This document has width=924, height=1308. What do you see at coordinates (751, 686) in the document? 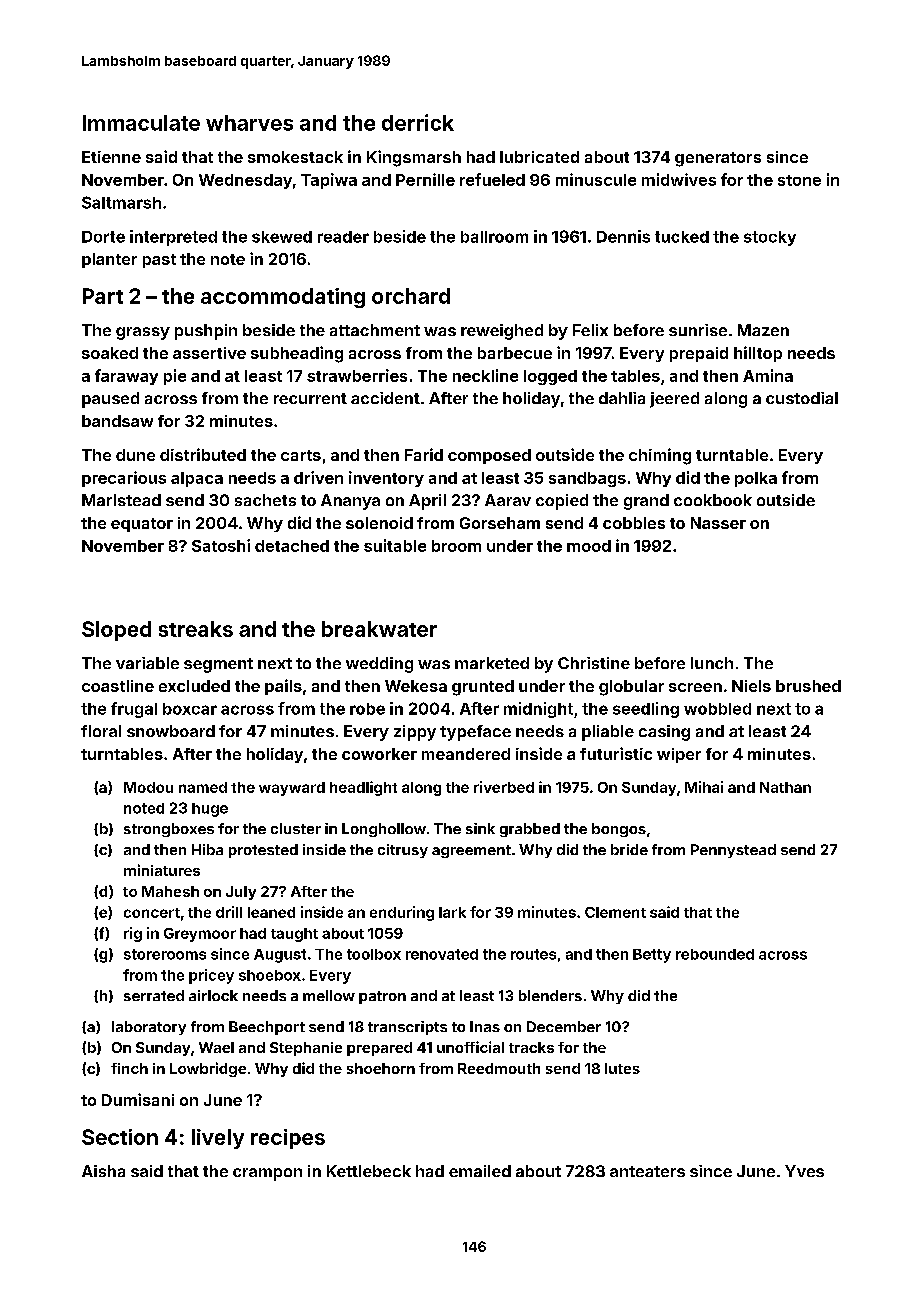
I see `Niels` at bounding box center [751, 686].
